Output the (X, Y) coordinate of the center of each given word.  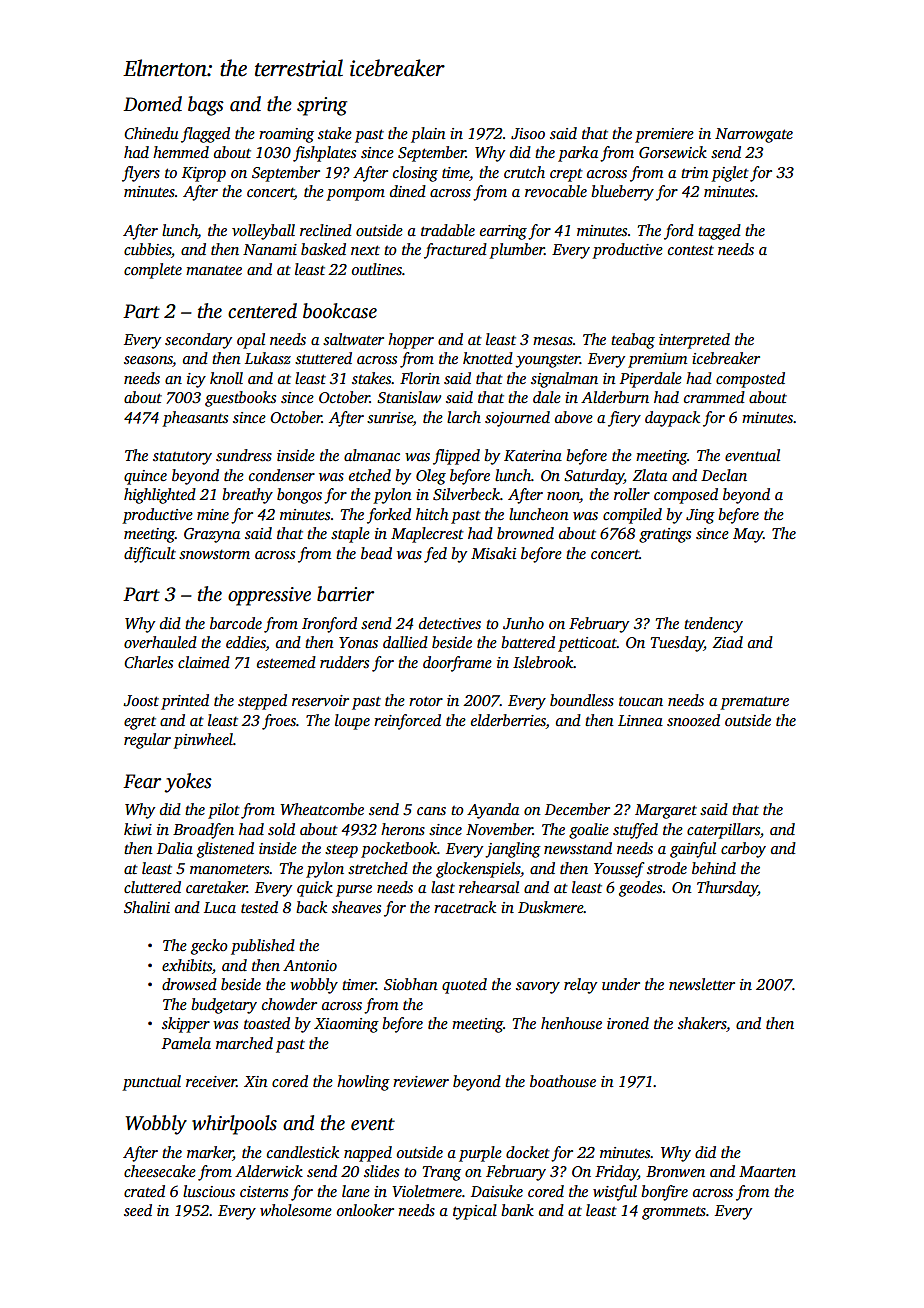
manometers (230, 869)
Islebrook (543, 662)
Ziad (727, 642)
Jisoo (528, 134)
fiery (624, 419)
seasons (148, 361)
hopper (411, 341)
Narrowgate (754, 135)
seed (138, 1210)
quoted (464, 986)
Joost (141, 701)
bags (206, 106)
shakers (702, 1023)
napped (368, 1154)
